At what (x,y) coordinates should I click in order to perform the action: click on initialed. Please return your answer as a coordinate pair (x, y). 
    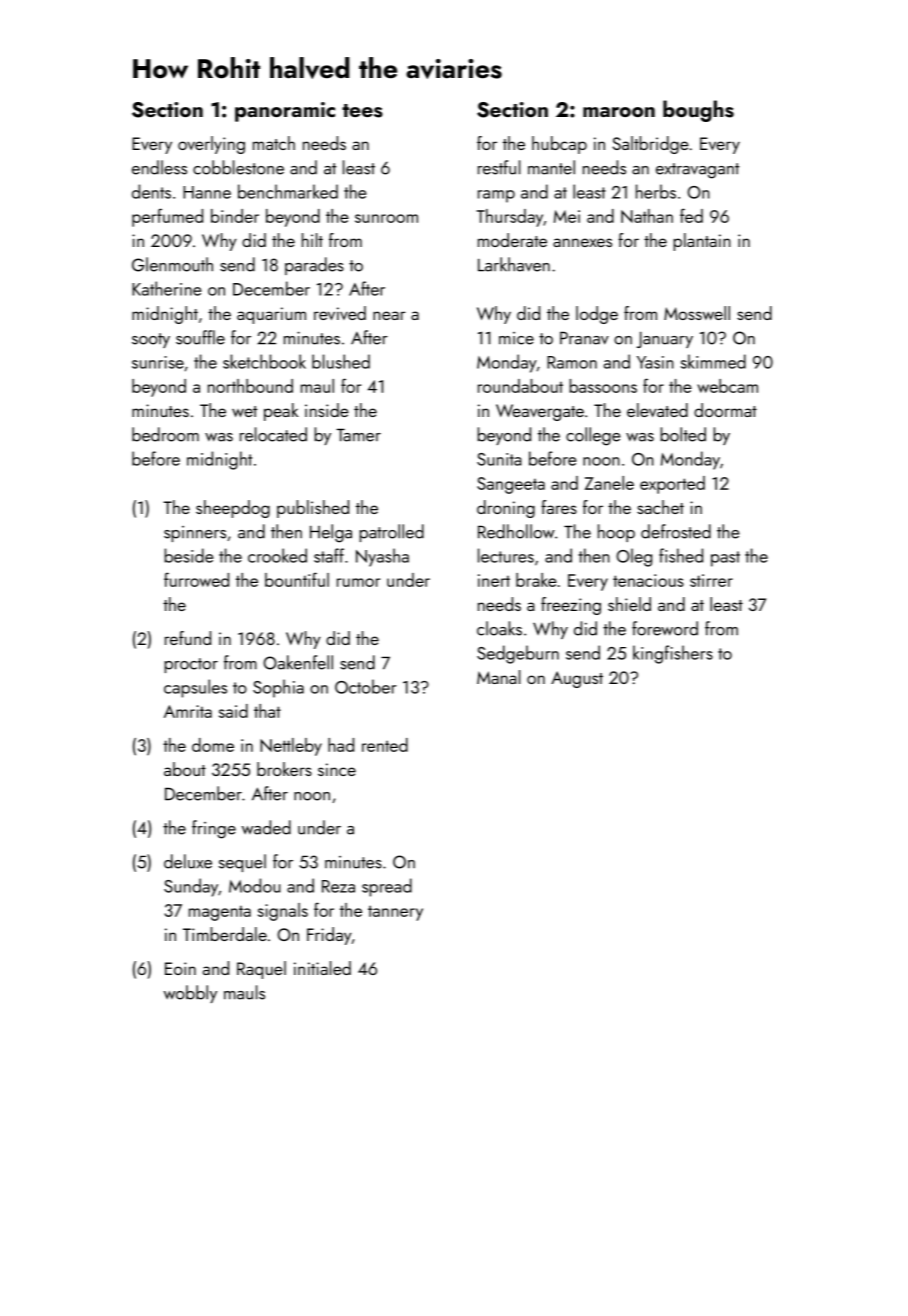
    Looking at the image, I should click on (322, 968).
